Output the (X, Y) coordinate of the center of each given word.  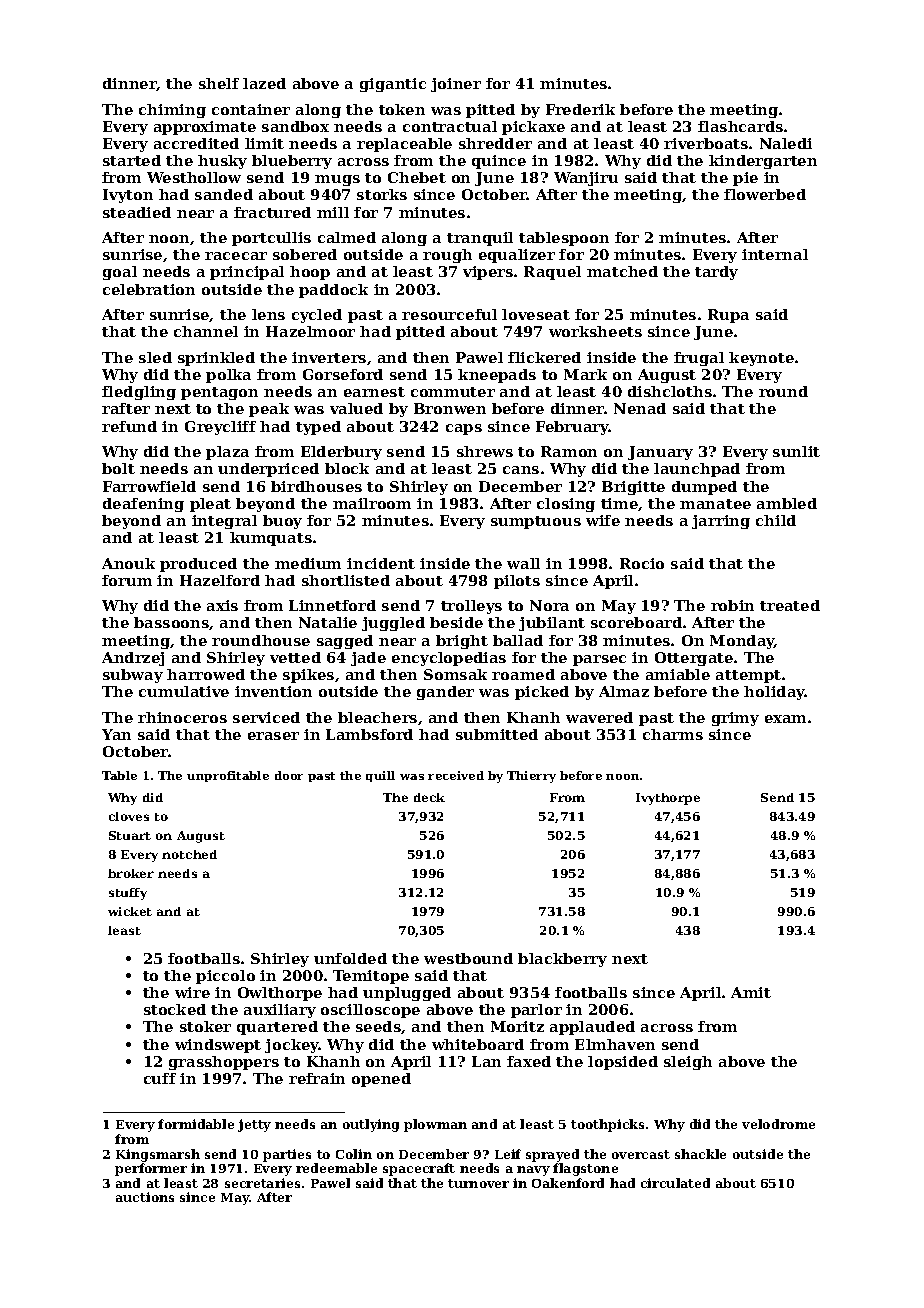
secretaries (262, 1183)
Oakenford (568, 1183)
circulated (675, 1183)
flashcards (740, 126)
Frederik (580, 109)
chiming (172, 111)
